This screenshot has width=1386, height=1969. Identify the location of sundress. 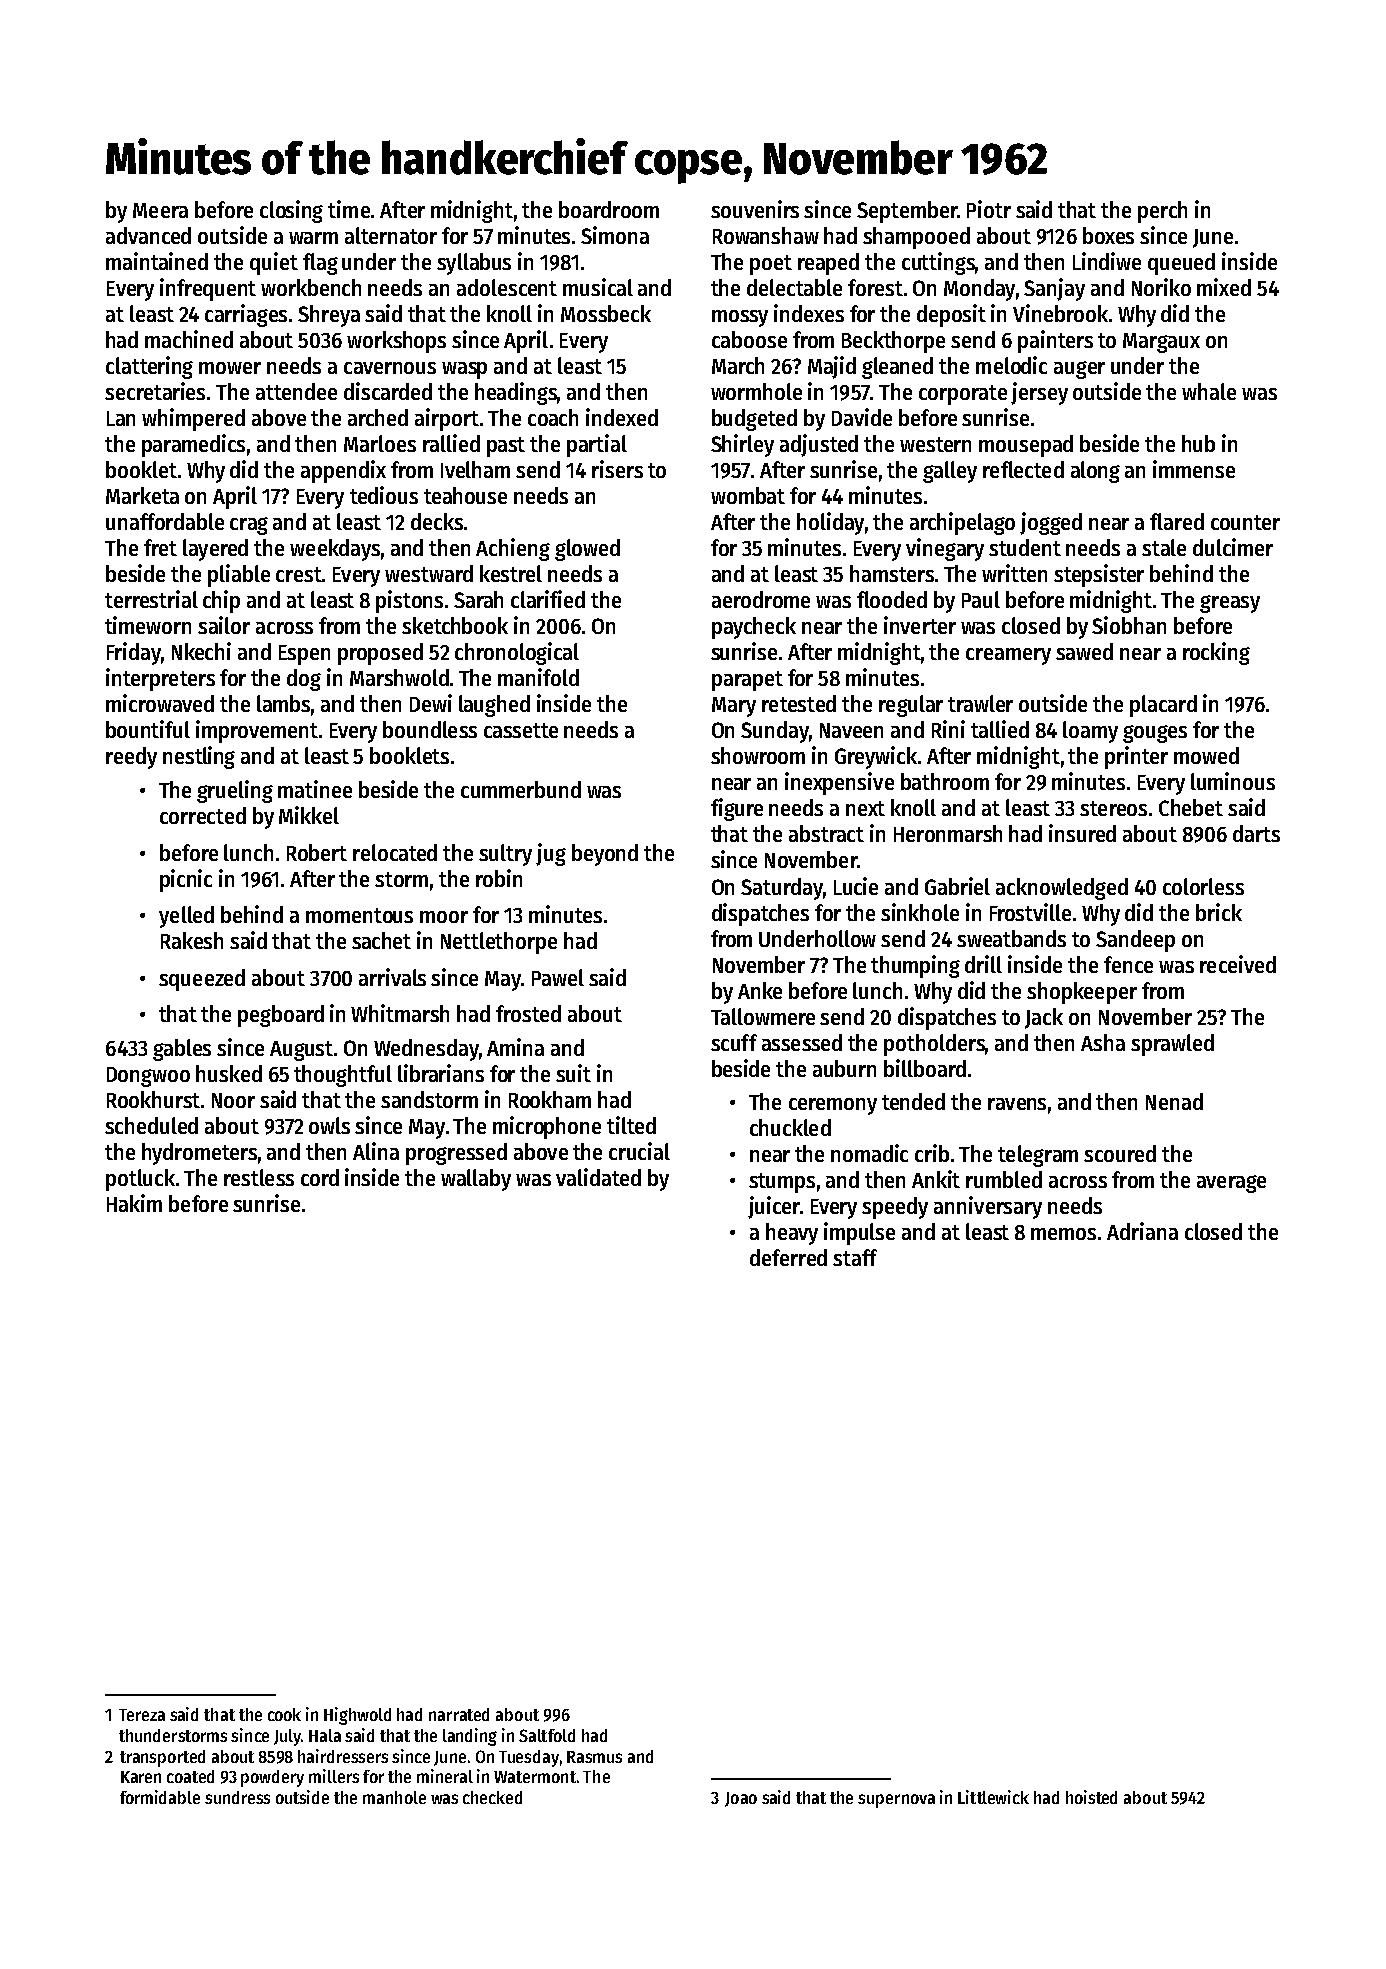
(237, 1797).
